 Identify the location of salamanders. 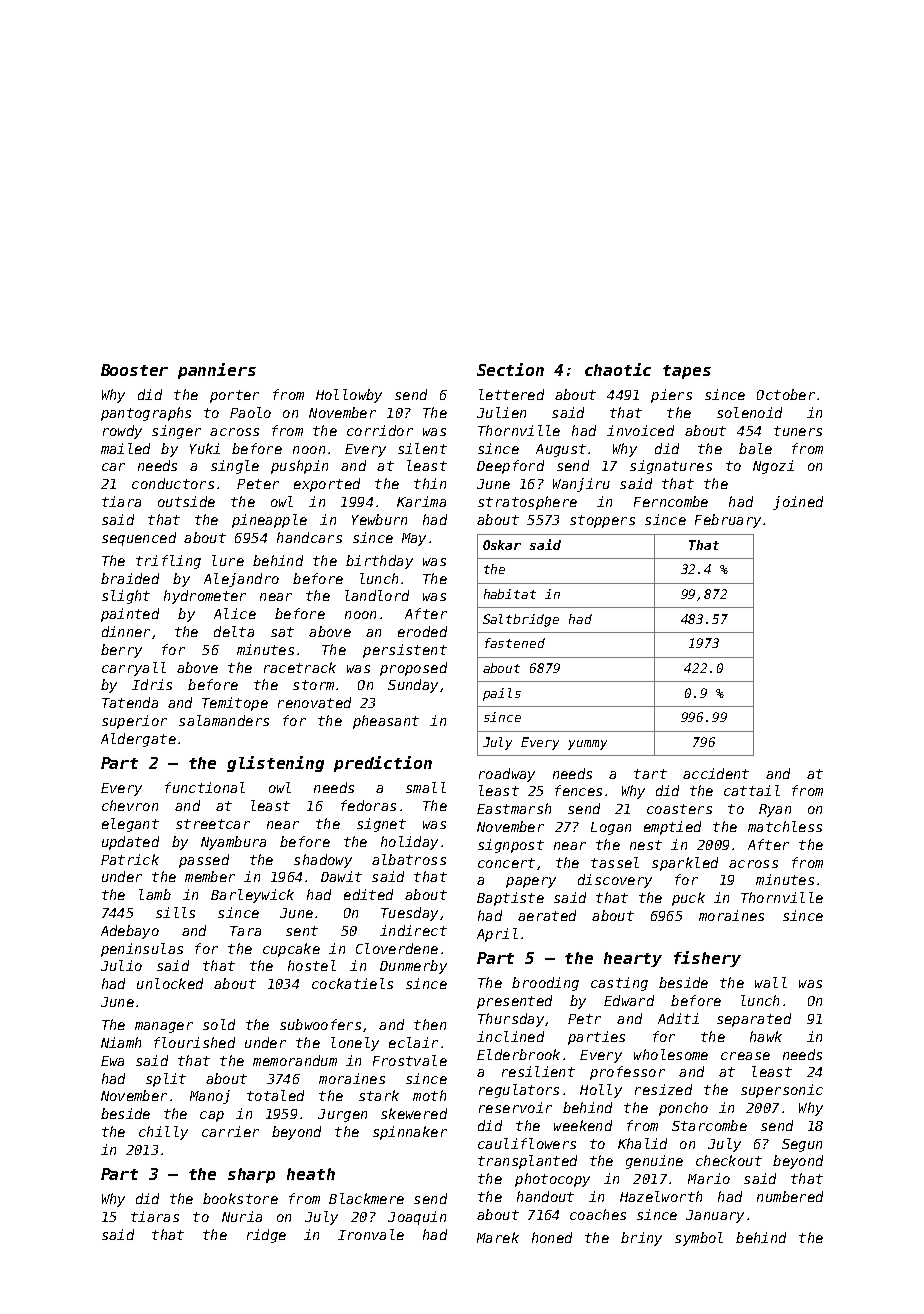
(224, 720).
